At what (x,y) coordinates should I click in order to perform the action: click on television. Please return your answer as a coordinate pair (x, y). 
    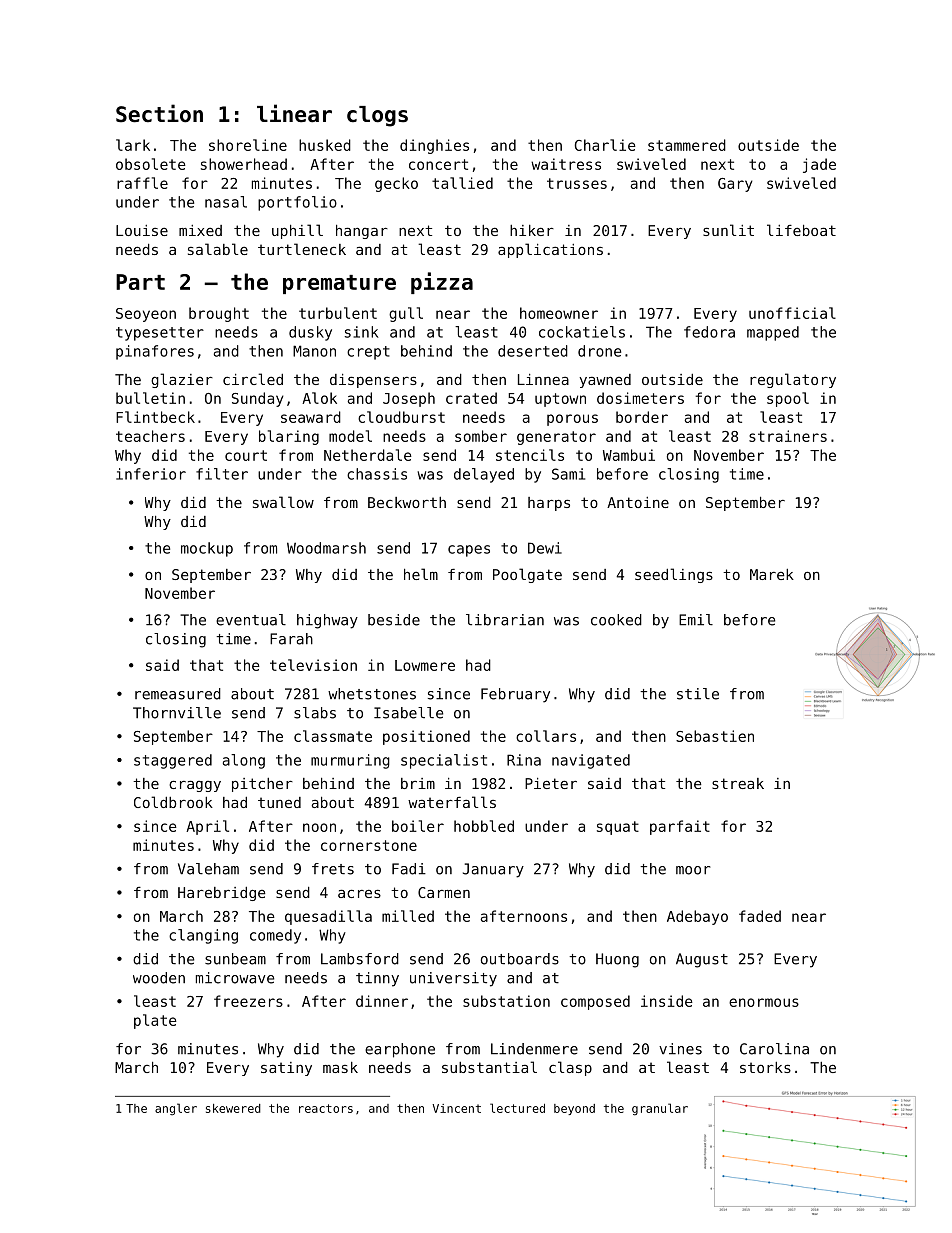
    Looking at the image, I should click on (313, 665).
